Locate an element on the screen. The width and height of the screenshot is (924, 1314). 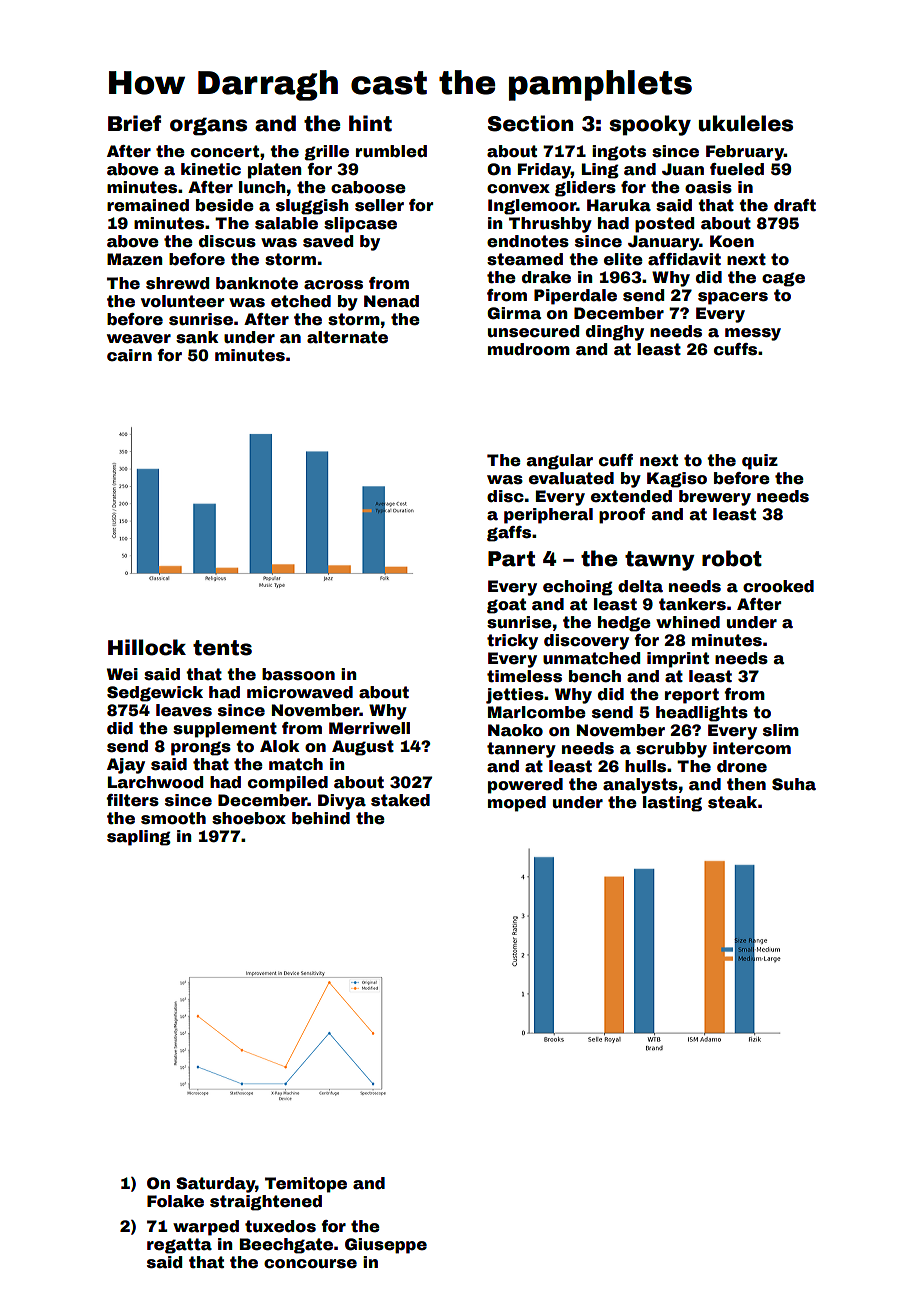
tannery is located at coordinates (521, 750).
